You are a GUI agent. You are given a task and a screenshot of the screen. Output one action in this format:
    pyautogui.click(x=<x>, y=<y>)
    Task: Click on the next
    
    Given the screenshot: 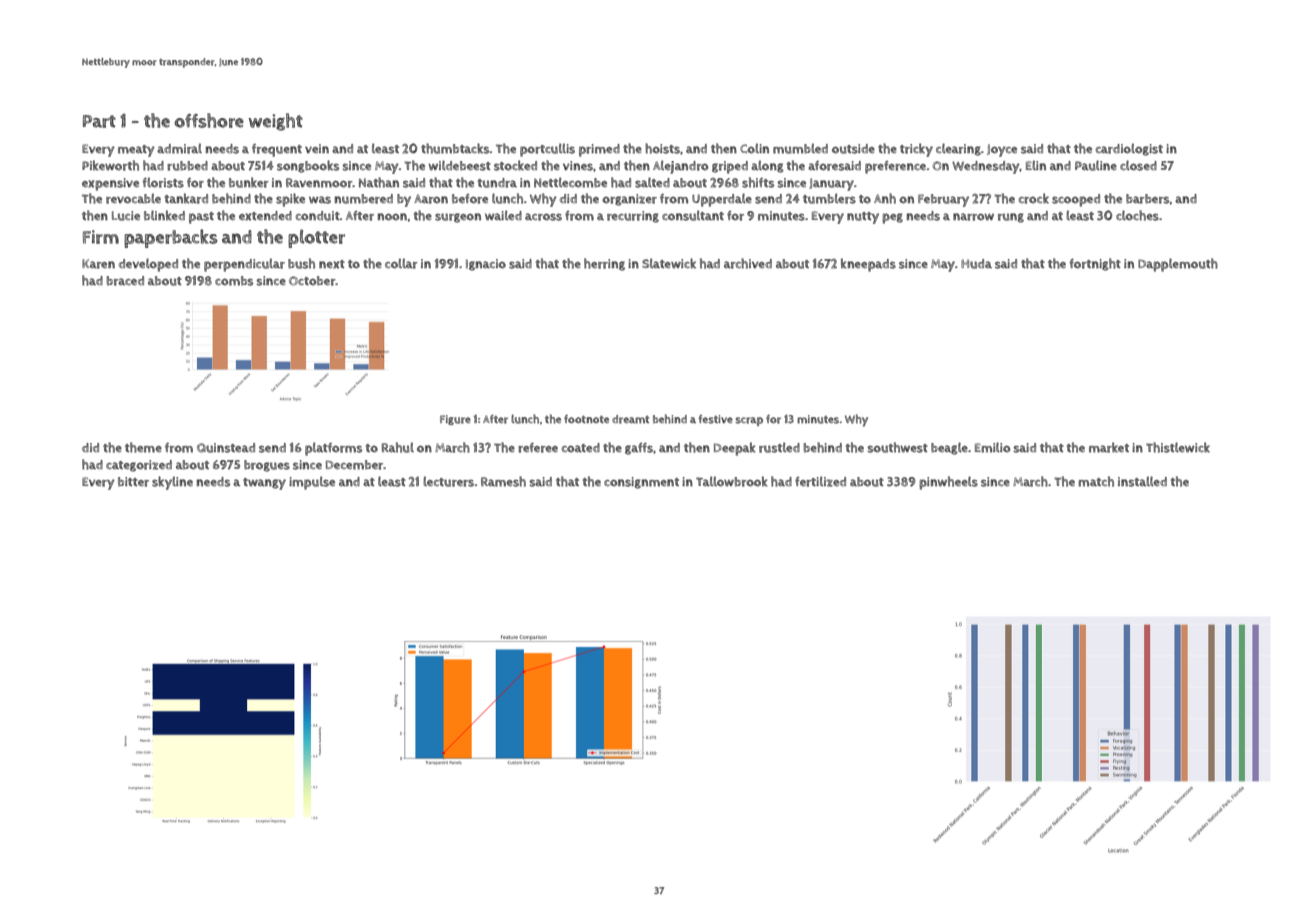 What is the action you would take?
    pyautogui.click(x=332, y=264)
